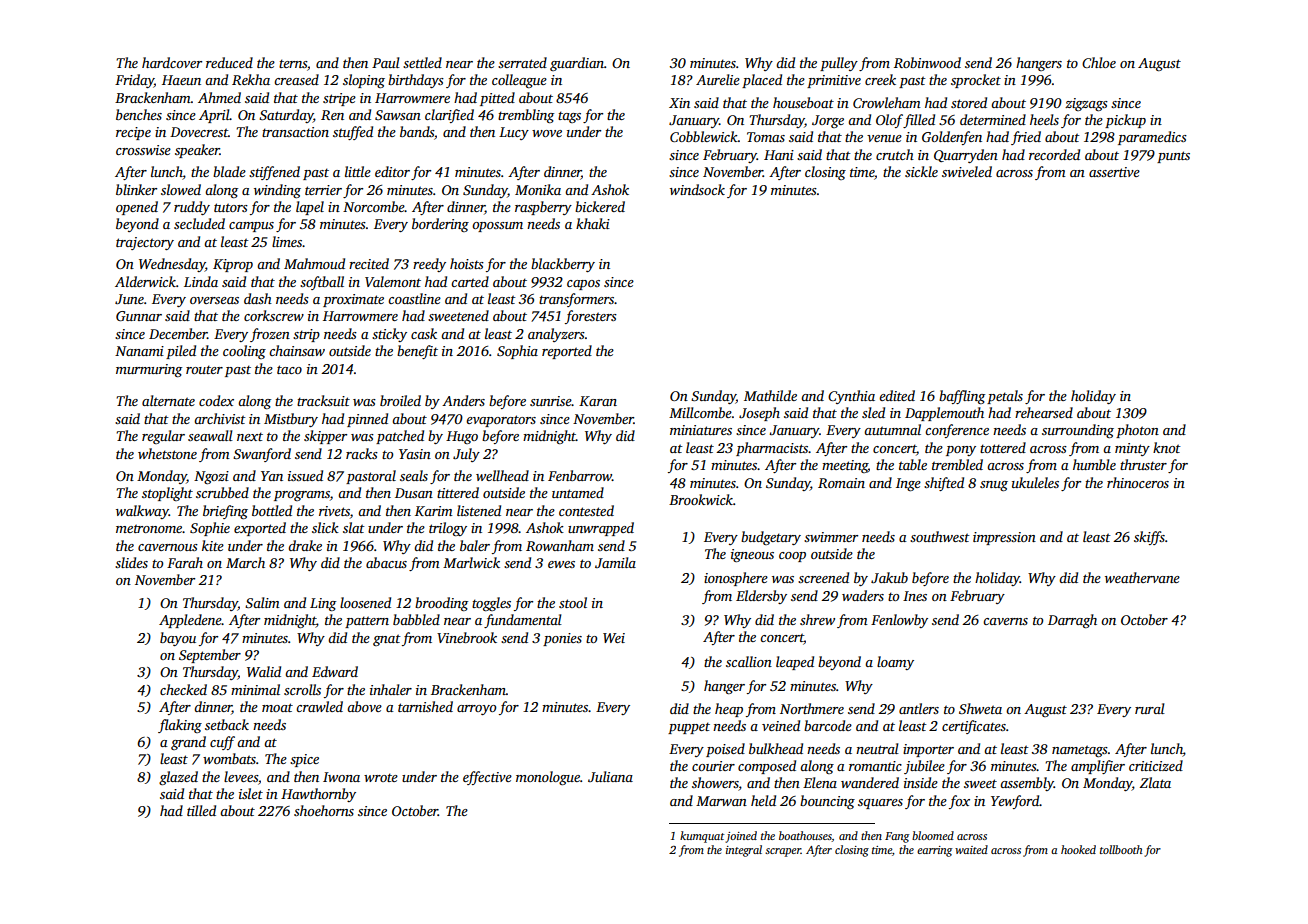 This screenshot has height=924, width=1308. Describe the element at coordinates (600, 206) in the screenshot. I see `bickered` at that location.
